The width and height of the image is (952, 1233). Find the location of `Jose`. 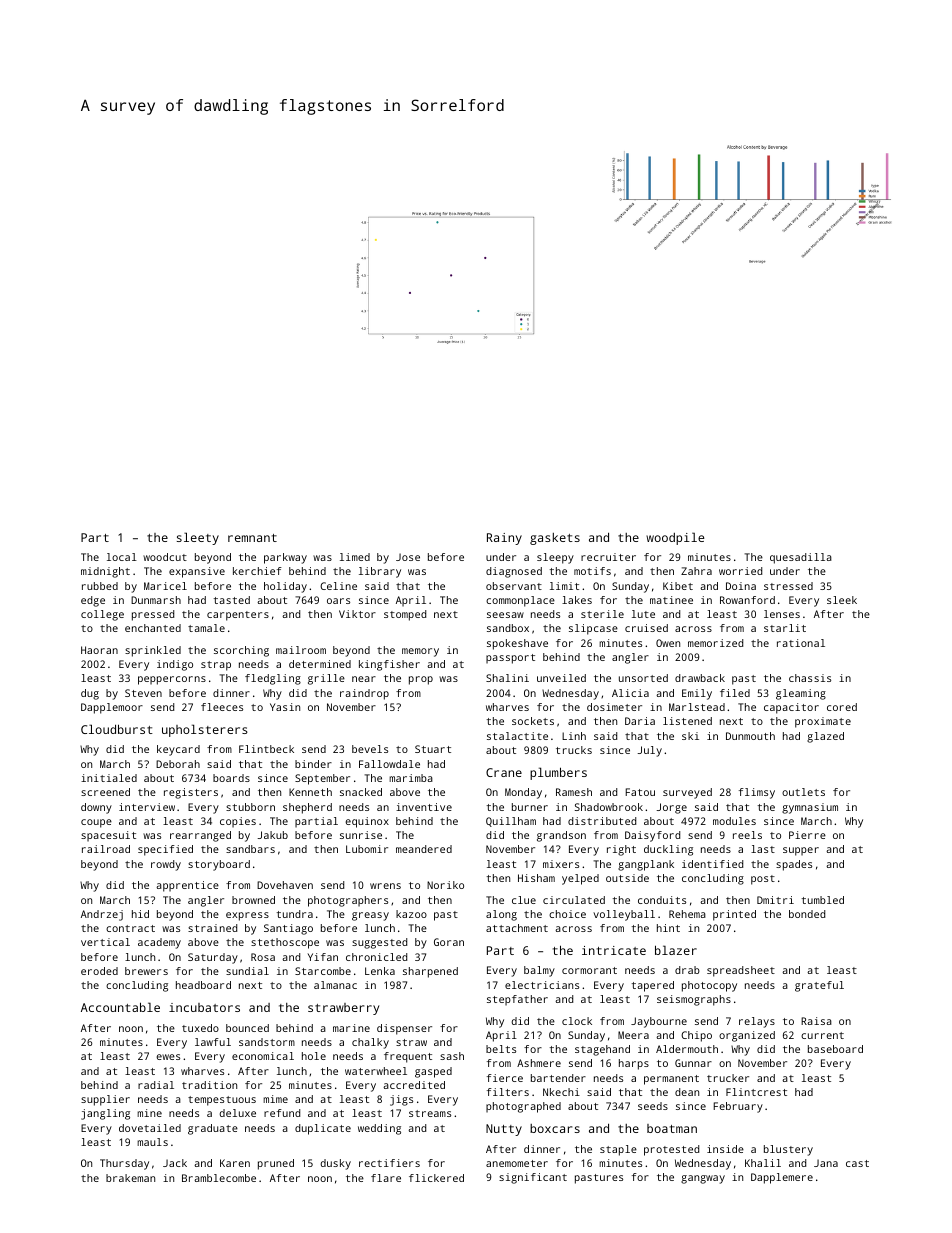

Jose is located at coordinates (408, 557).
